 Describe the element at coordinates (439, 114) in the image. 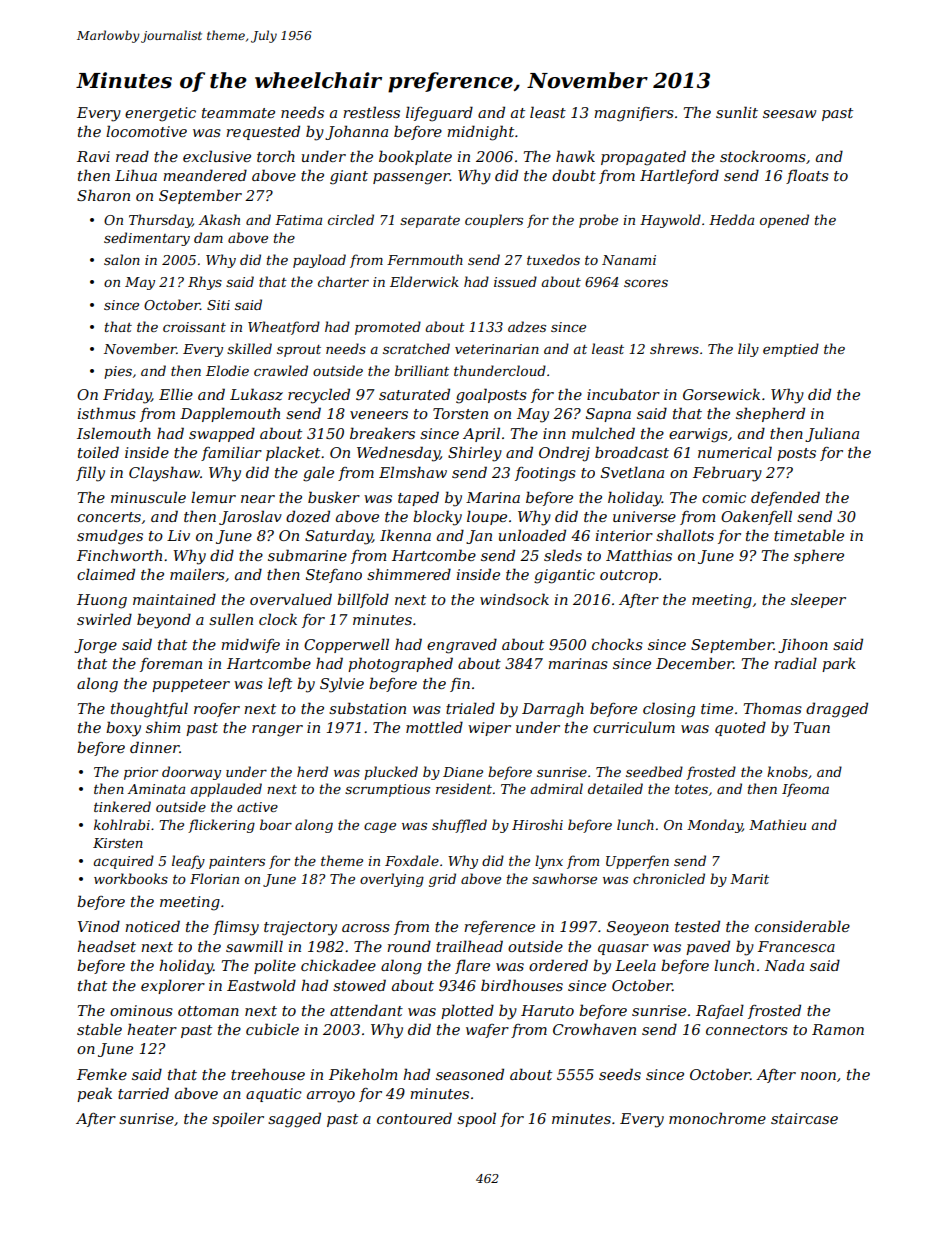

I see `lifeguard` at that location.
